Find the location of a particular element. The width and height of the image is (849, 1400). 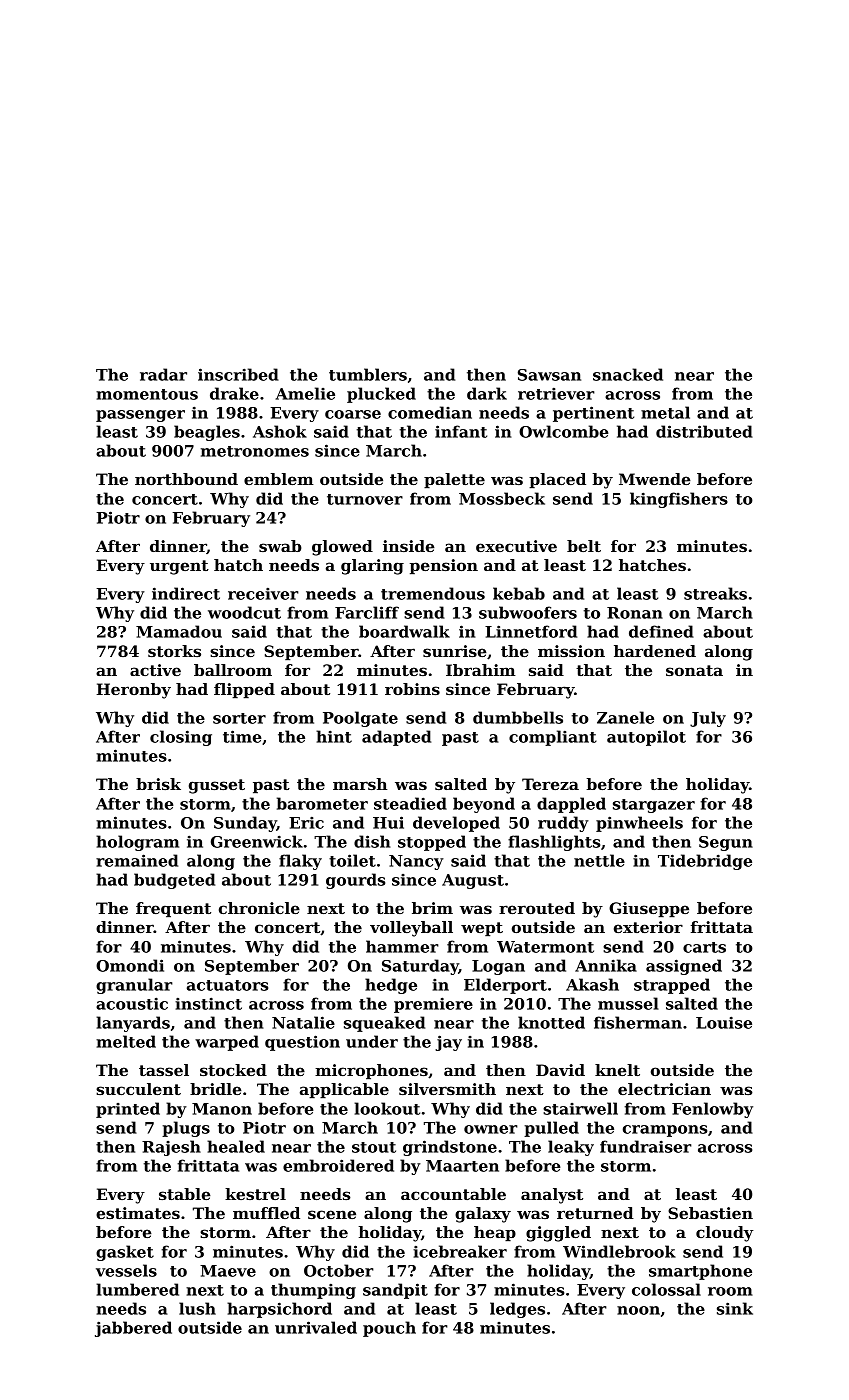

Giuseppe is located at coordinates (649, 910).
